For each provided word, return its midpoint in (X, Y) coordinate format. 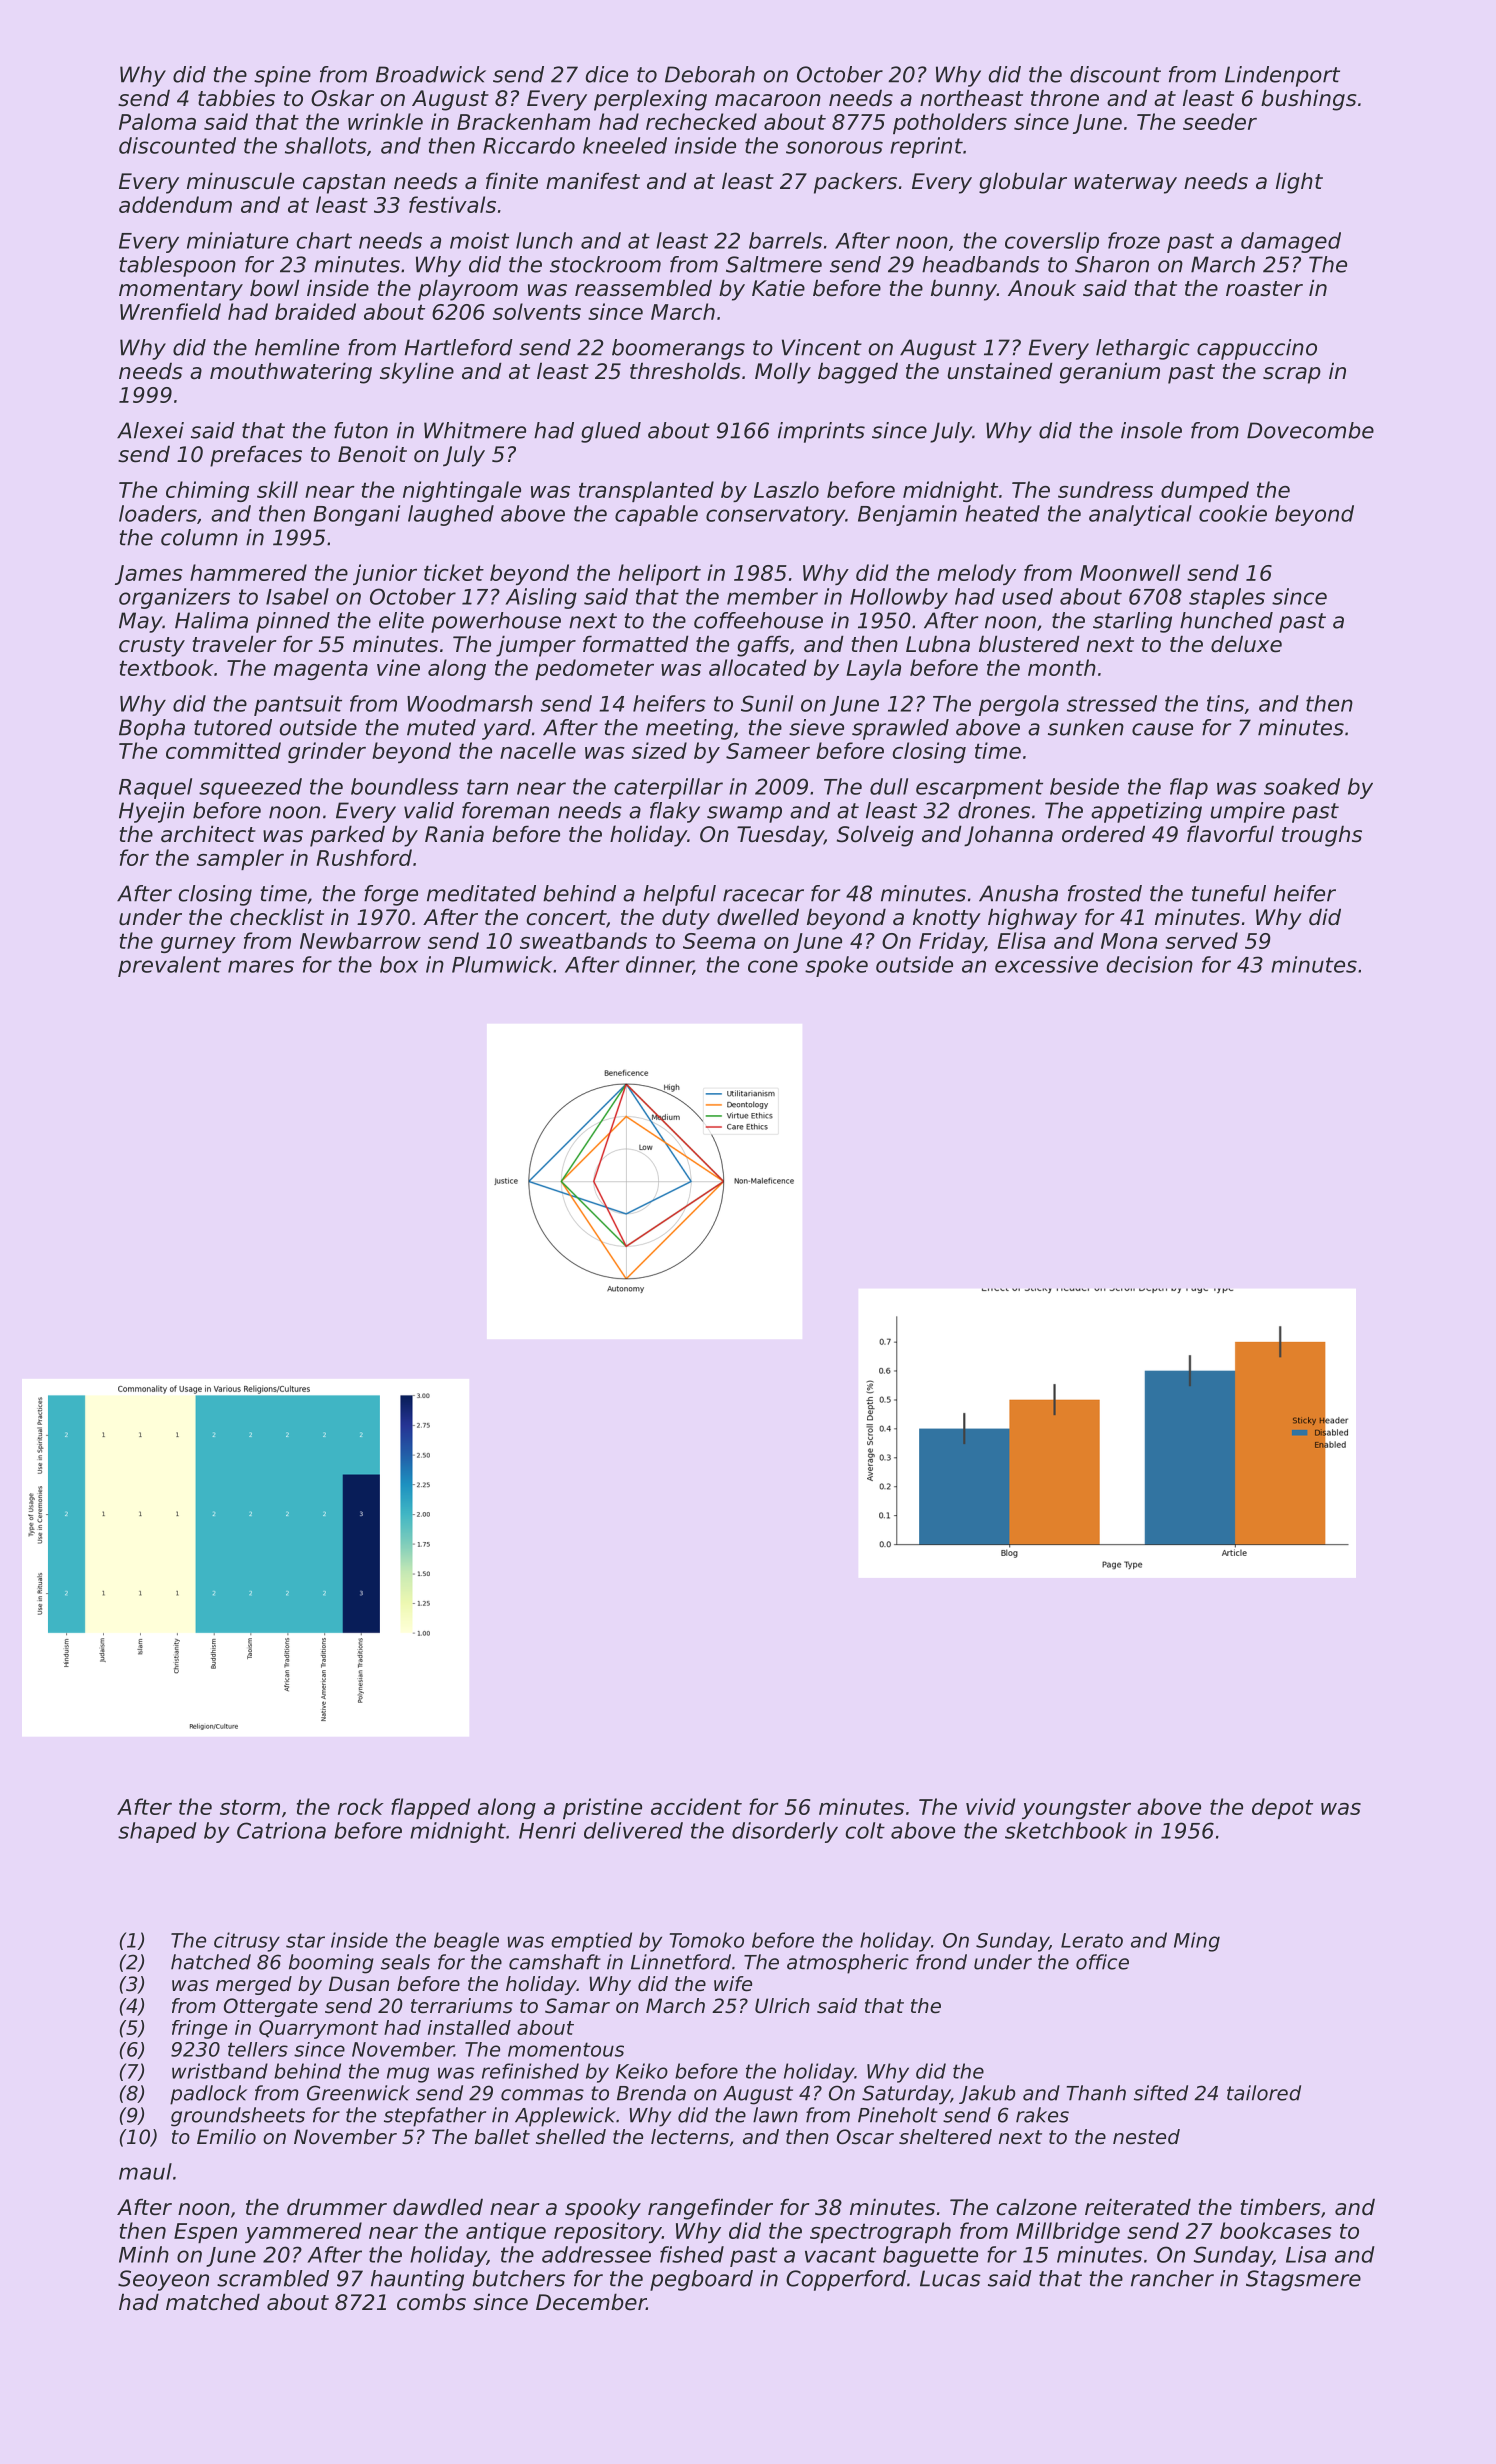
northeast (971, 98)
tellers (258, 2049)
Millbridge (1068, 2232)
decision (1150, 964)
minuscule (240, 181)
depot (1282, 1808)
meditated (481, 893)
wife (733, 1984)
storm (250, 1807)
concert (566, 918)
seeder (1220, 121)
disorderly (785, 1832)
